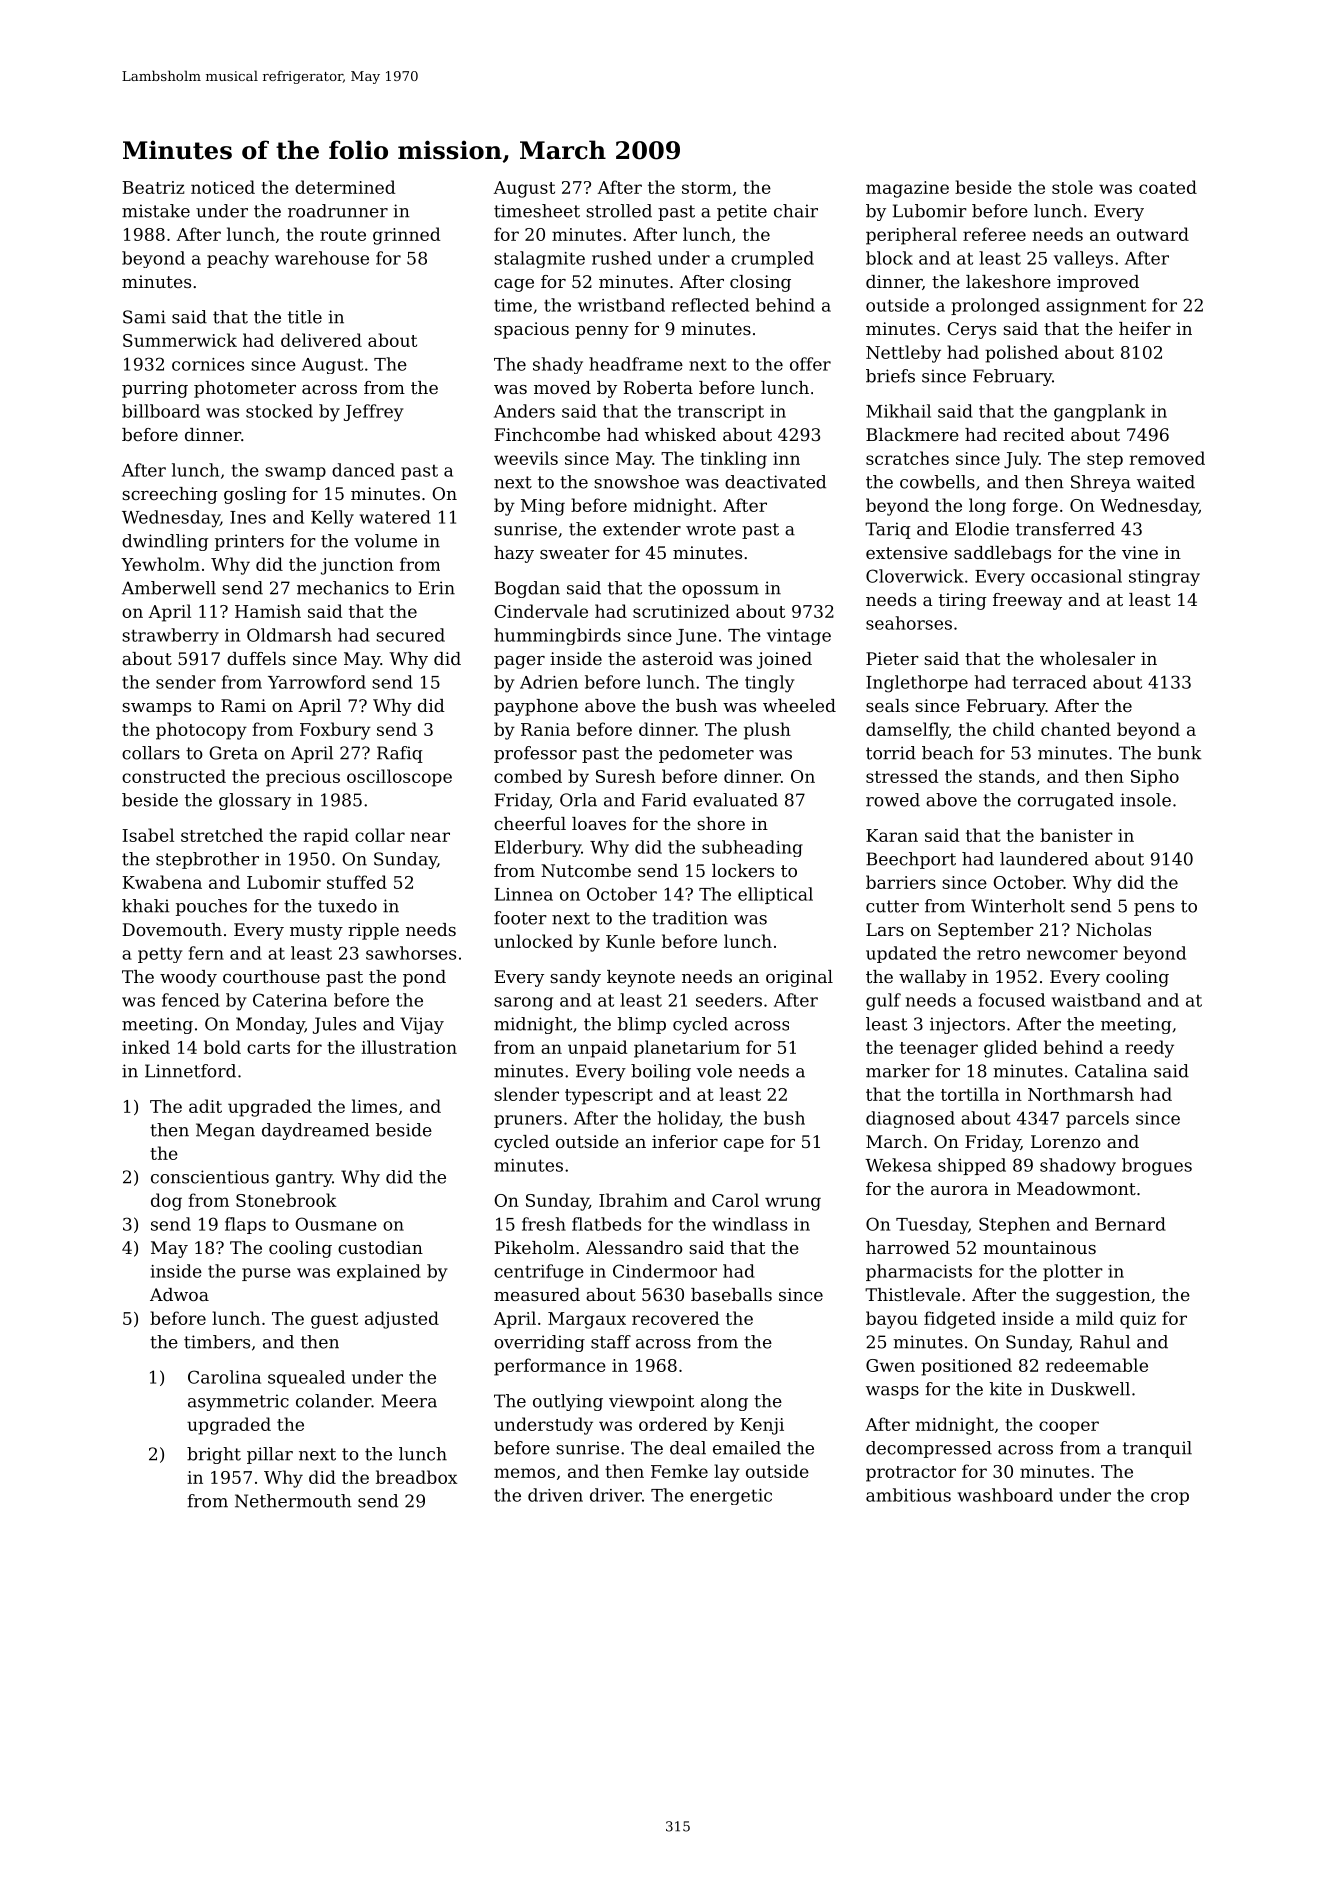 Image resolution: width=1330 pixels, height=1882 pixels. What do you see at coordinates (1157, 1449) in the screenshot?
I see `tranquil` at bounding box center [1157, 1449].
